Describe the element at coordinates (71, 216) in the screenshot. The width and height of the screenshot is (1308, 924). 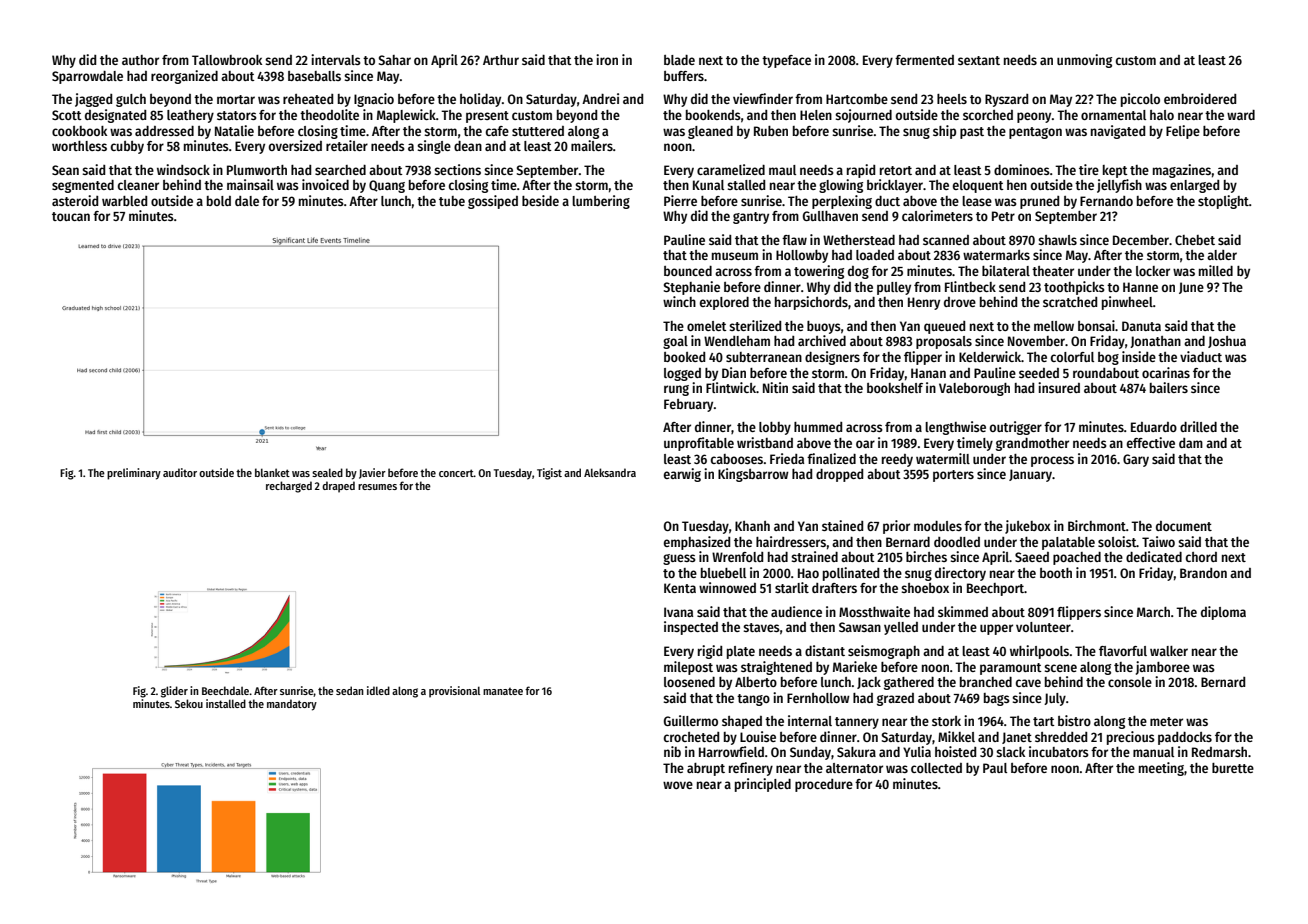
I see `toucan` at that location.
